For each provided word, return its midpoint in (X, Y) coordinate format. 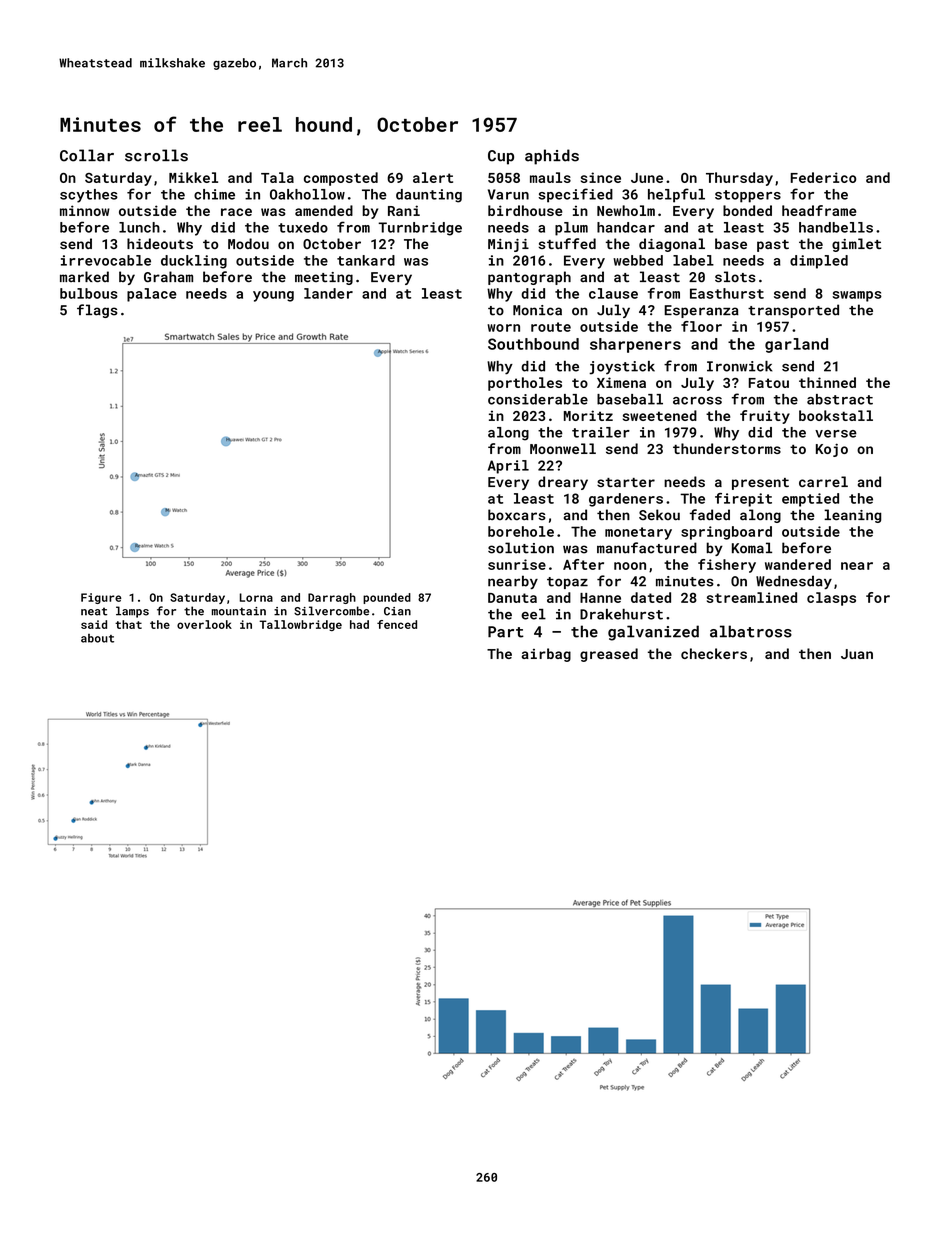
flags (97, 311)
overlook (204, 624)
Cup (501, 157)
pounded (387, 598)
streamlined (752, 597)
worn (503, 328)
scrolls (156, 155)
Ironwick (739, 366)
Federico (823, 177)
